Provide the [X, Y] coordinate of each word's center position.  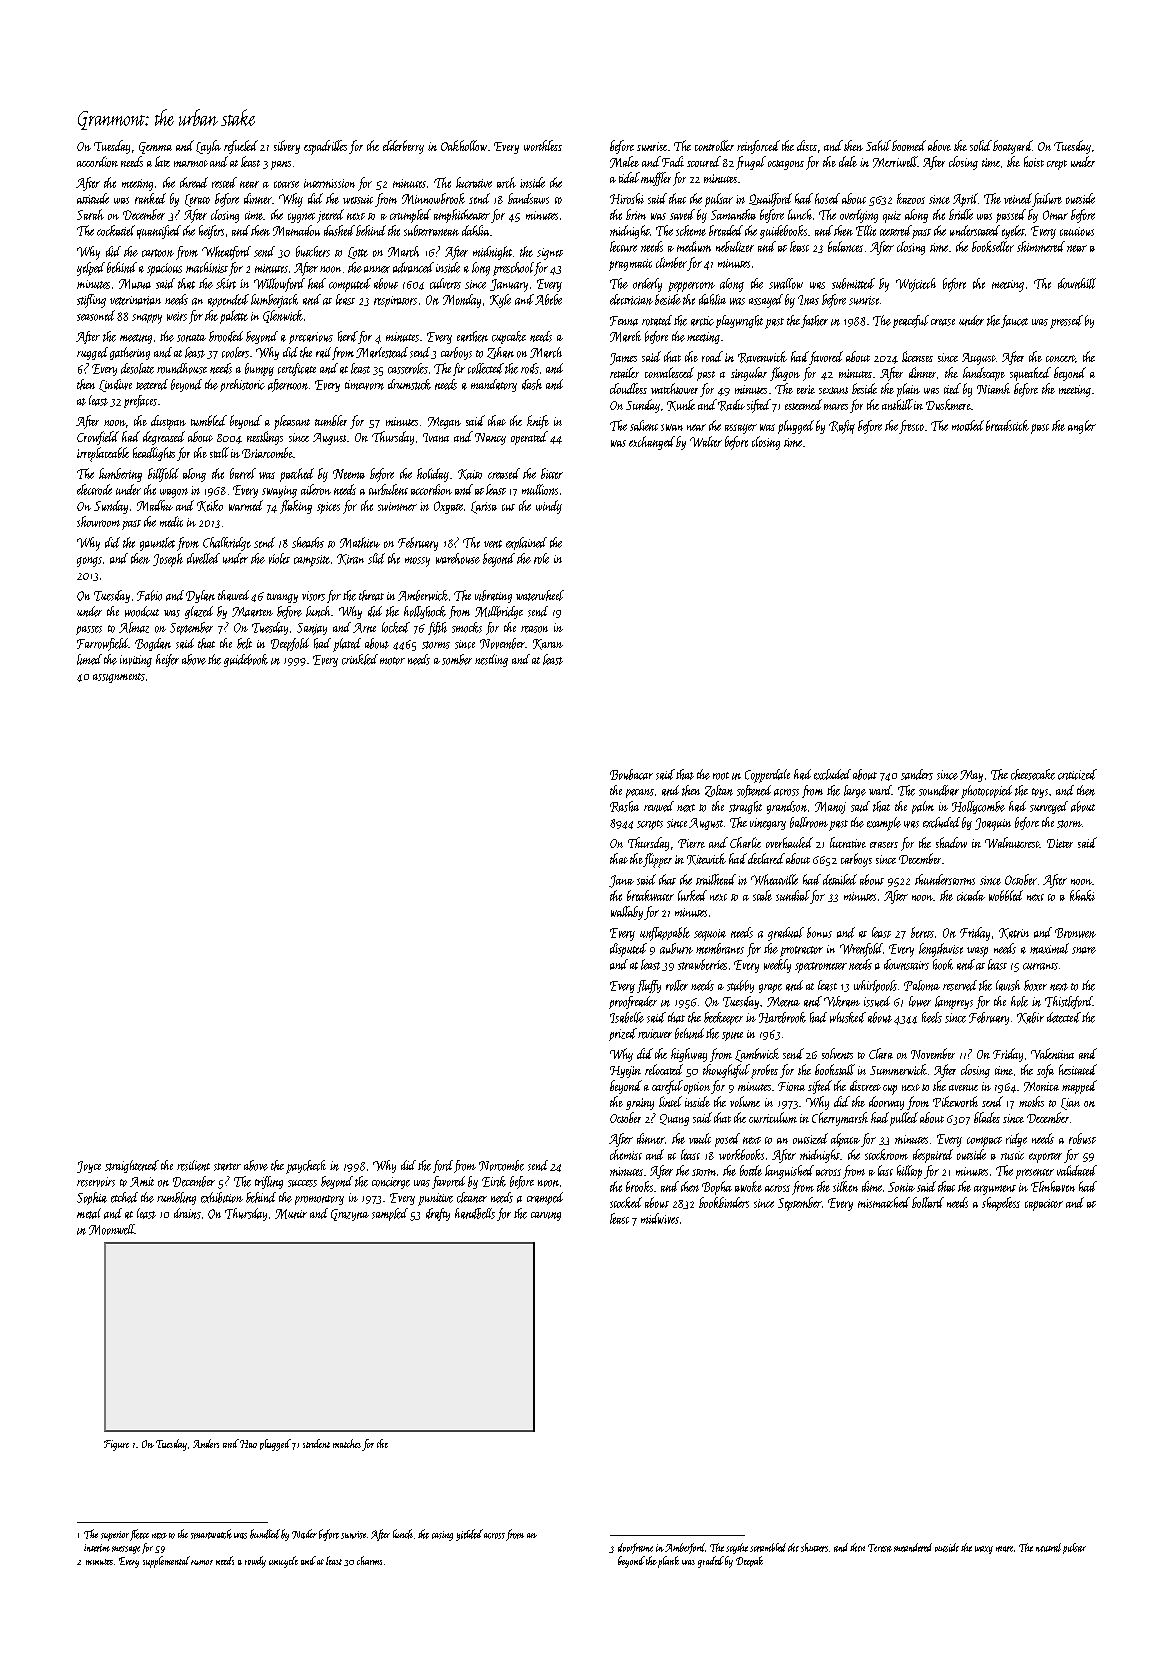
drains [187, 1213]
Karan [548, 644]
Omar [1055, 215]
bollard [928, 1202]
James [623, 359]
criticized [1077, 774]
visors [313, 596]
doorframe [635, 1548]
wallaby [627, 913]
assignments [119, 678]
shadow [951, 842]
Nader [304, 1534]
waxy [984, 1550]
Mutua [135, 284]
